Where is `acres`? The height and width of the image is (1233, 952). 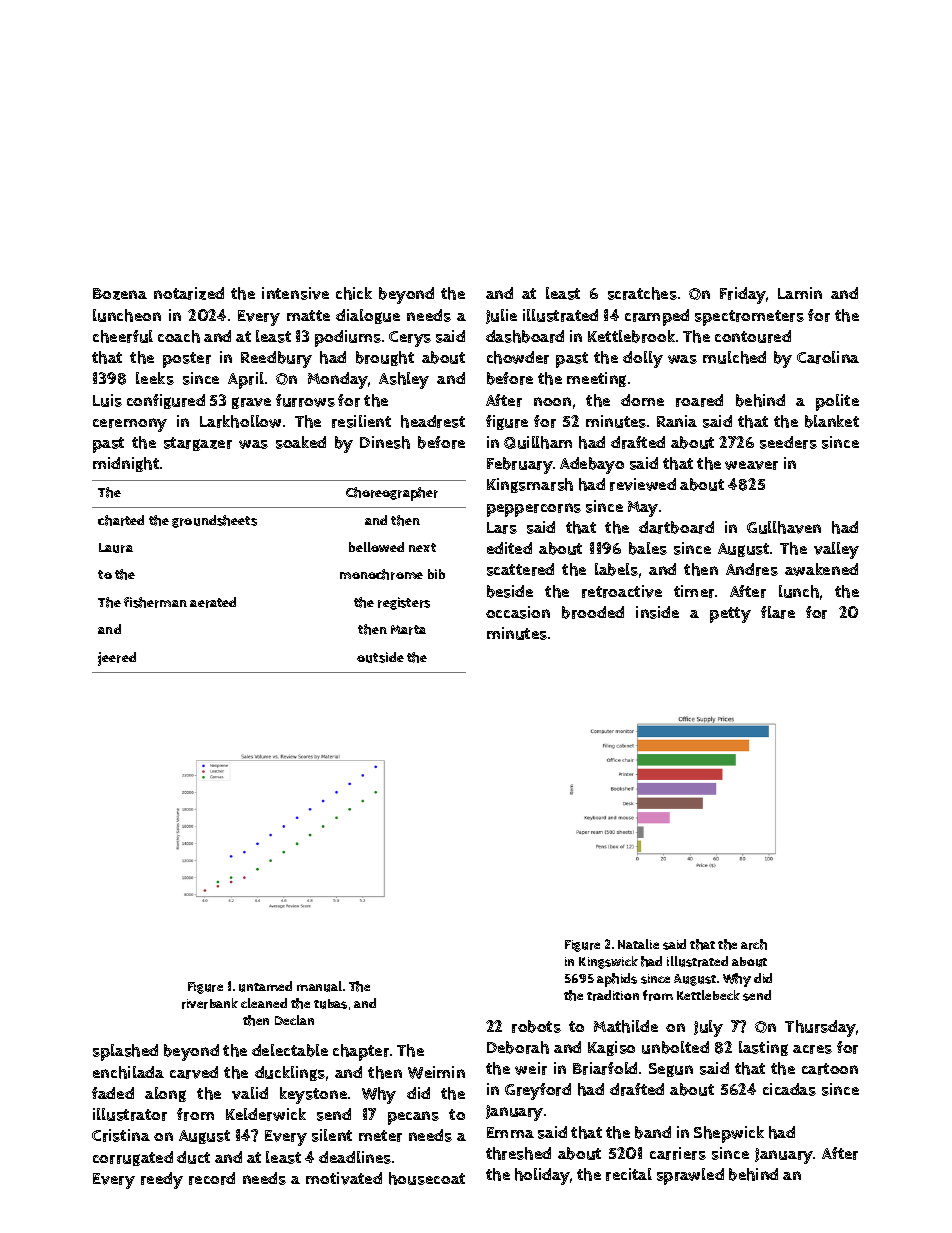 acres is located at coordinates (812, 1049).
